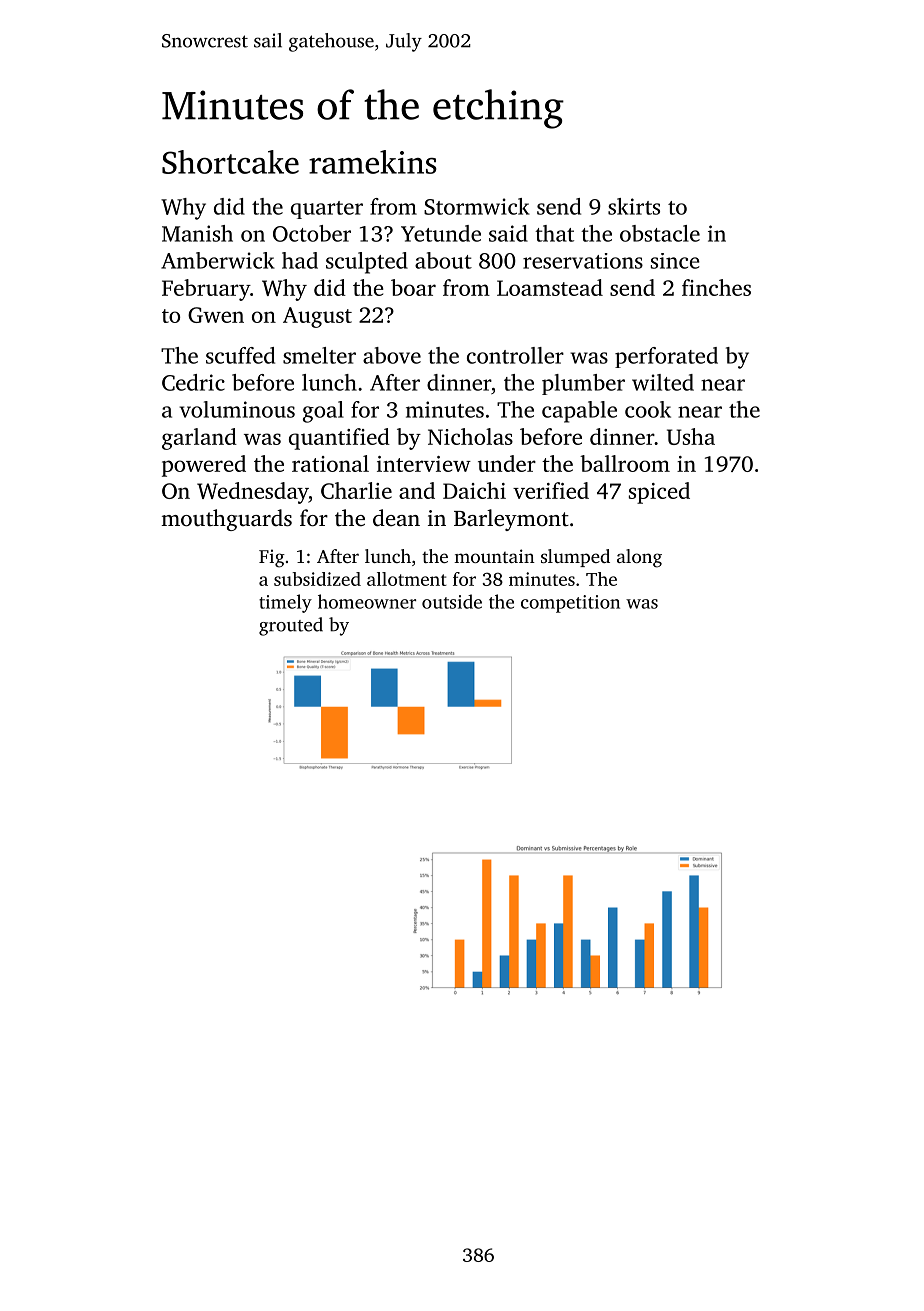  Describe the element at coordinates (477, 206) in the screenshot. I see `Stormwick` at that location.
